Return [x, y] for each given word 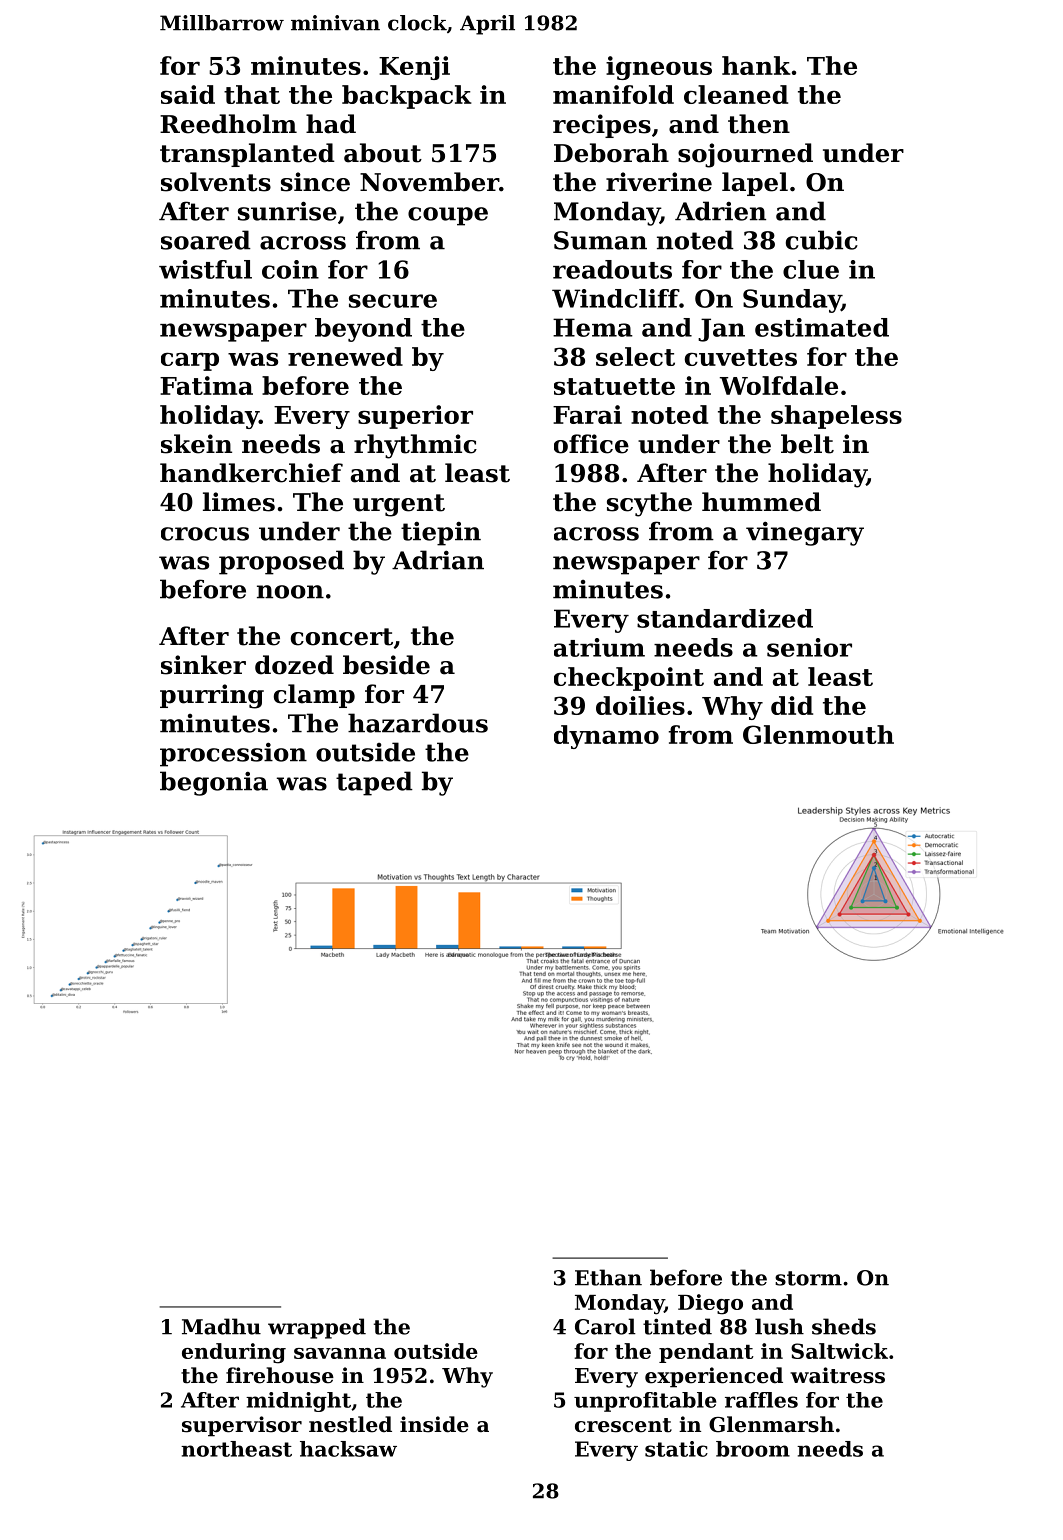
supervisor [242, 1426]
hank [756, 65]
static [676, 1449]
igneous [659, 68]
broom [753, 1449]
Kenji [414, 68]
